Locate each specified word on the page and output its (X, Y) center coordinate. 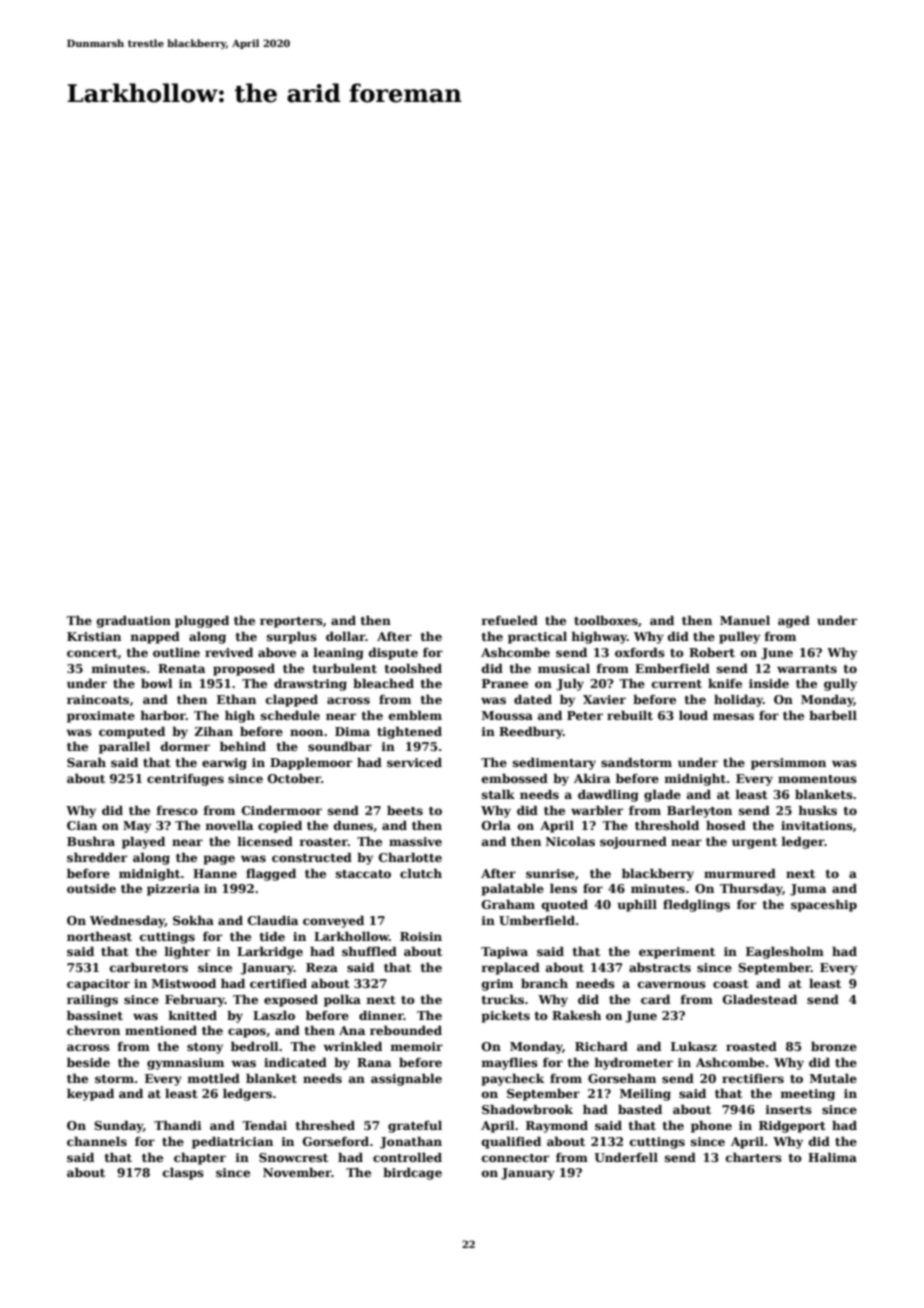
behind (243, 746)
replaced (510, 969)
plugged (202, 621)
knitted (192, 1015)
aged (794, 622)
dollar (346, 636)
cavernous (672, 984)
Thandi (178, 1125)
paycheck (513, 1079)
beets (405, 810)
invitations (817, 825)
